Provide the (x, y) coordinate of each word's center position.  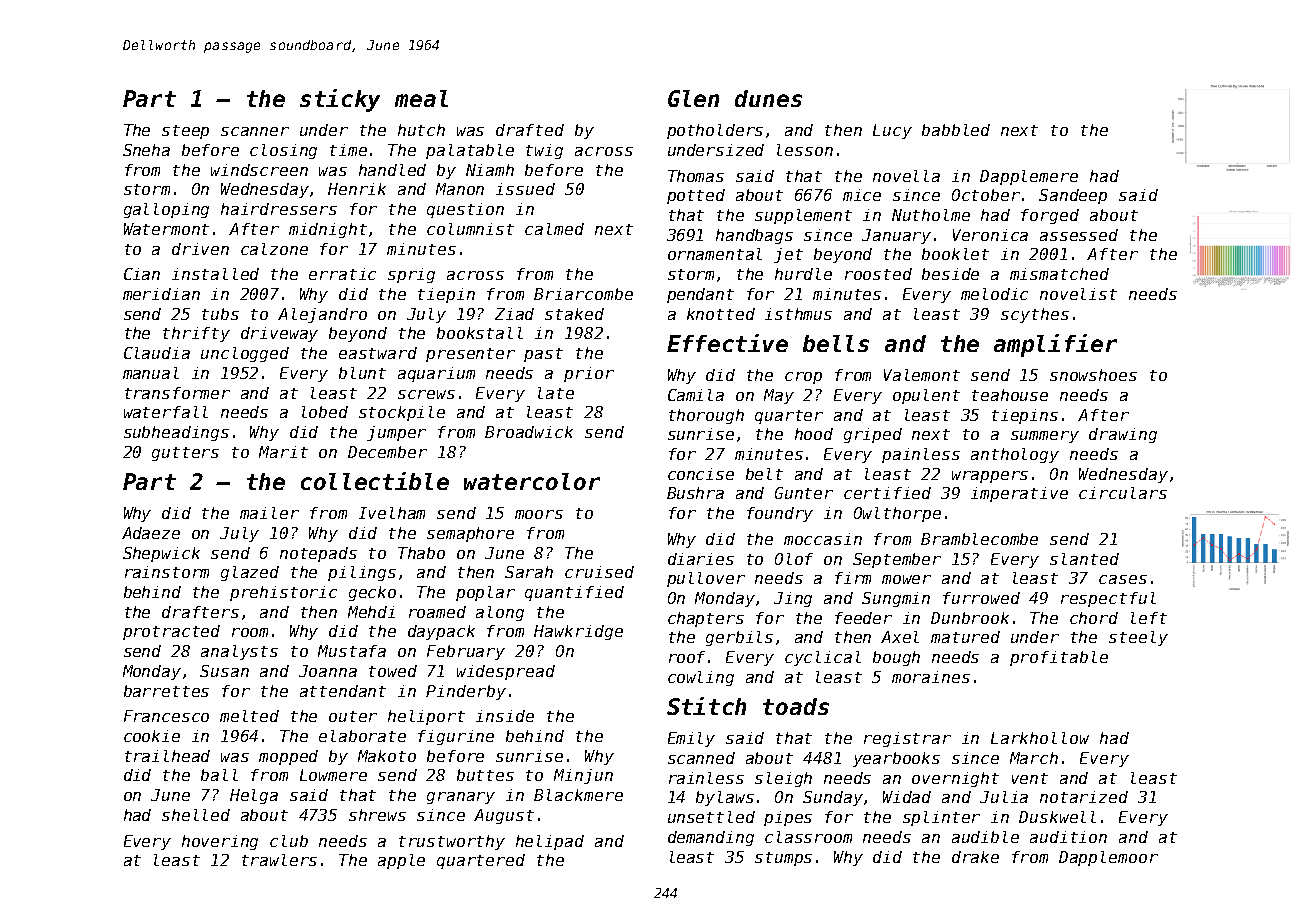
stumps (783, 859)
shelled (196, 815)
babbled (956, 130)
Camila (696, 395)
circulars (1123, 493)
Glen (693, 98)
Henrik (357, 189)
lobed (325, 412)
